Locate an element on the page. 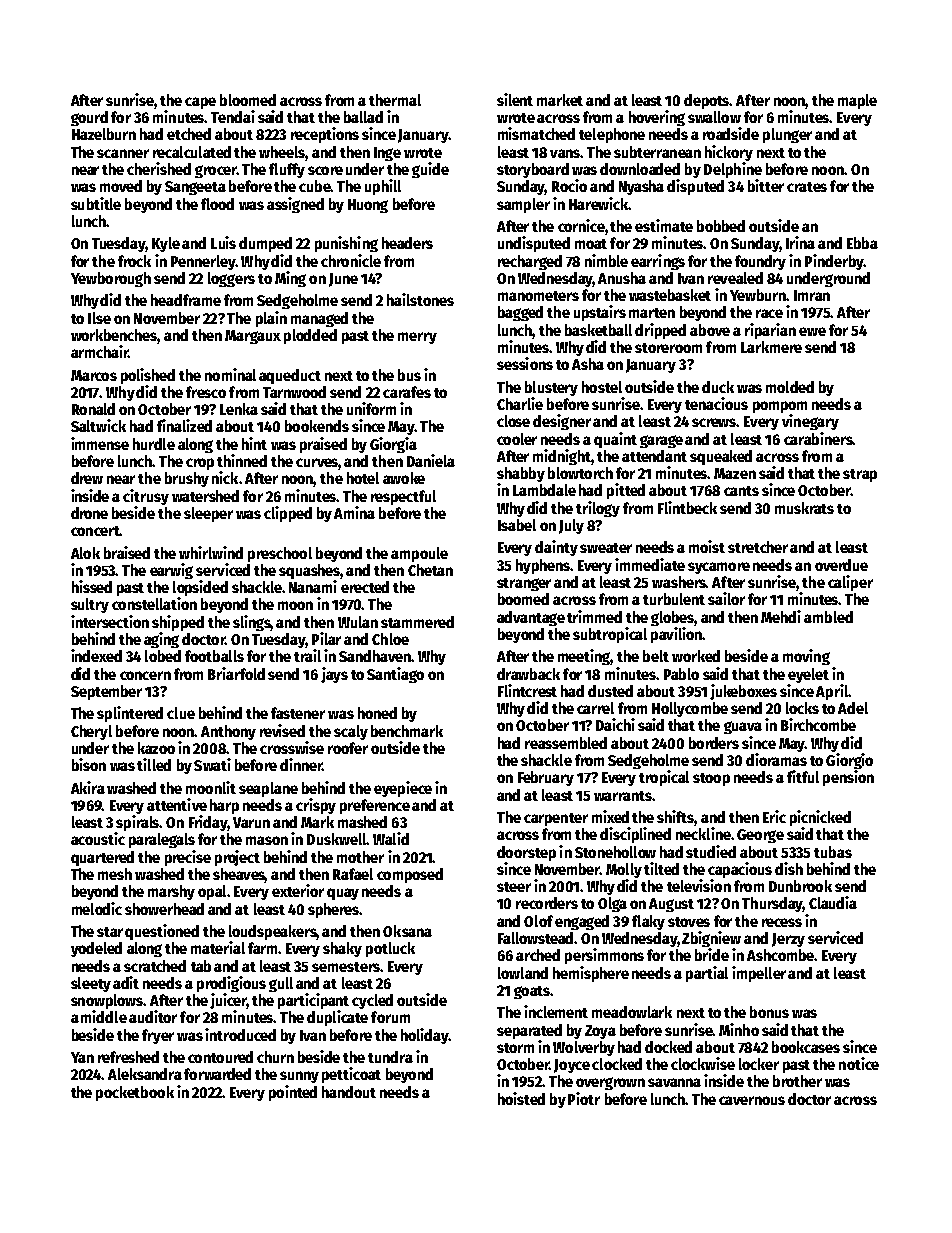 The image size is (952, 1233). pension is located at coordinates (848, 778).
